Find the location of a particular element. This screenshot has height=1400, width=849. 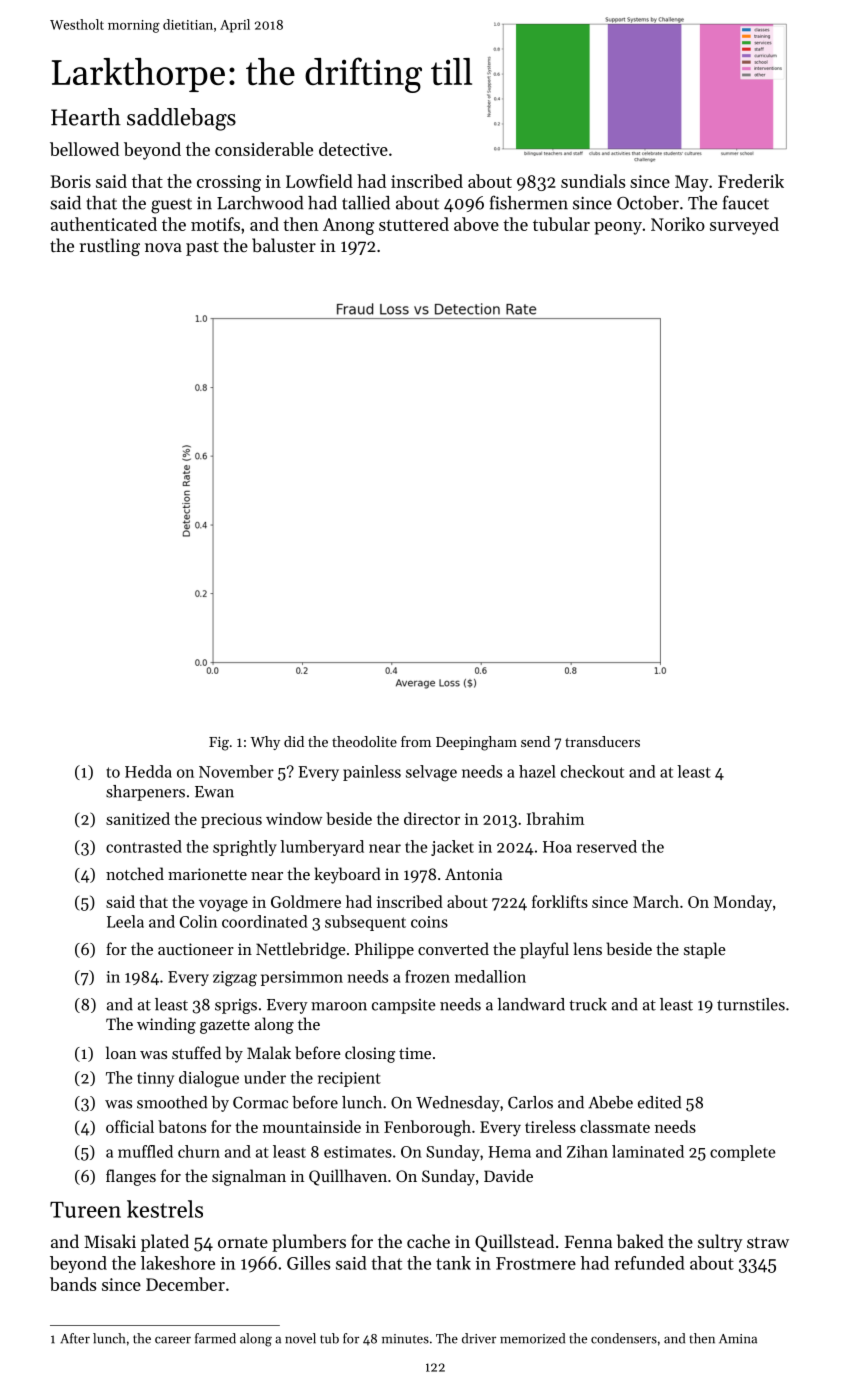

reserved is located at coordinates (607, 846).
